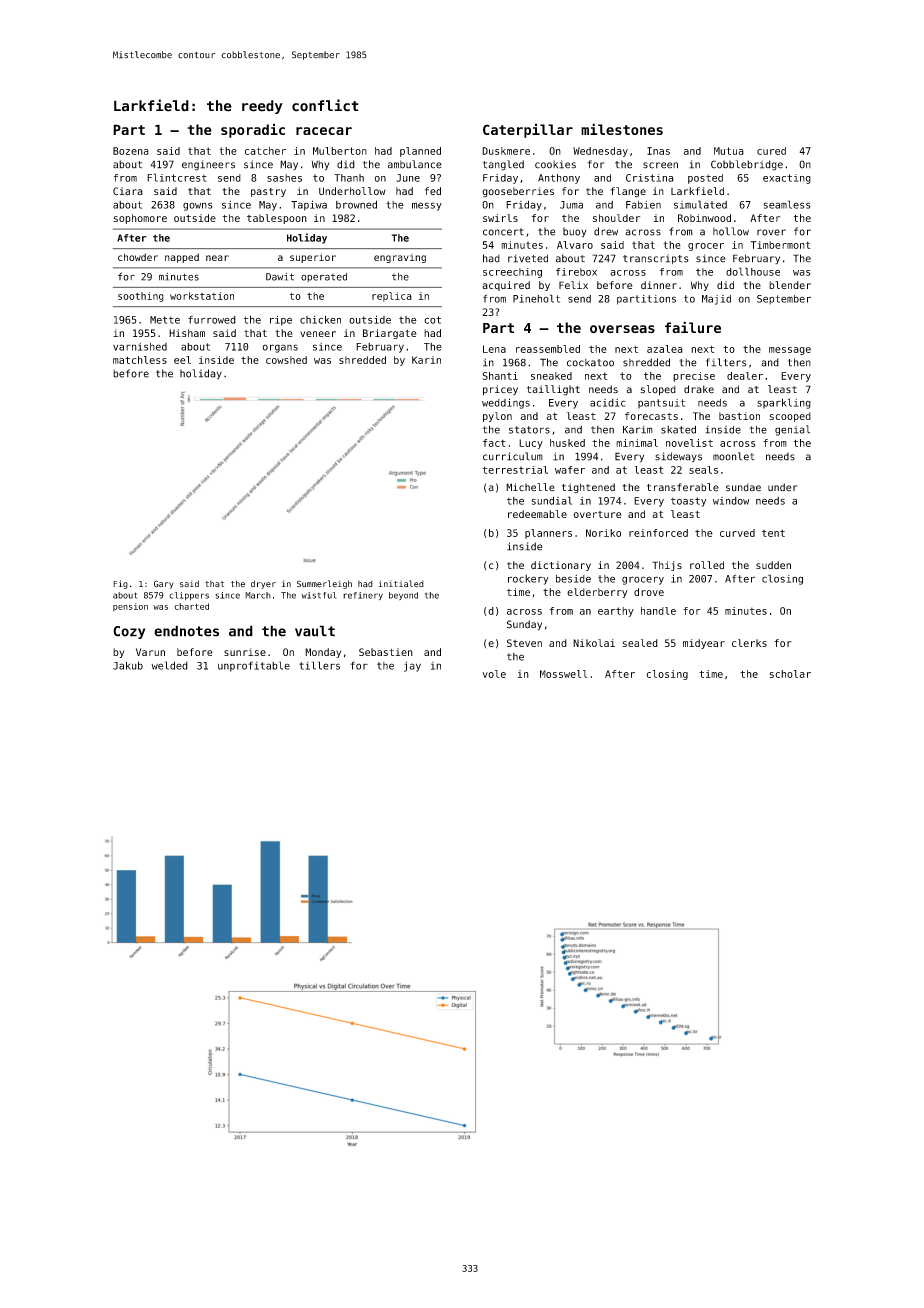  I want to click on skated, so click(678, 429).
